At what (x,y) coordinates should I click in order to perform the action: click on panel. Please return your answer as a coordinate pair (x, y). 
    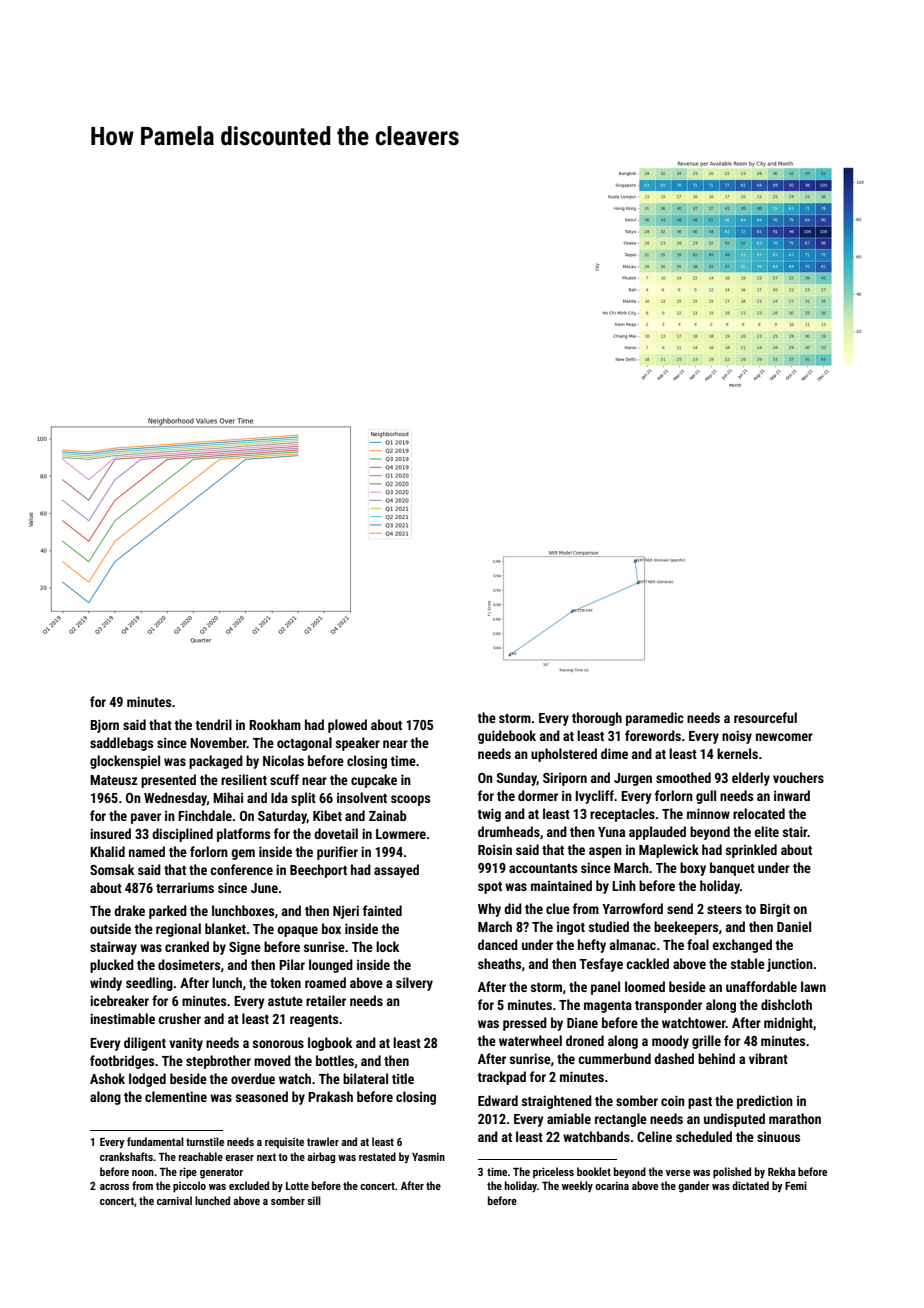
    Looking at the image, I should click on (605, 988).
